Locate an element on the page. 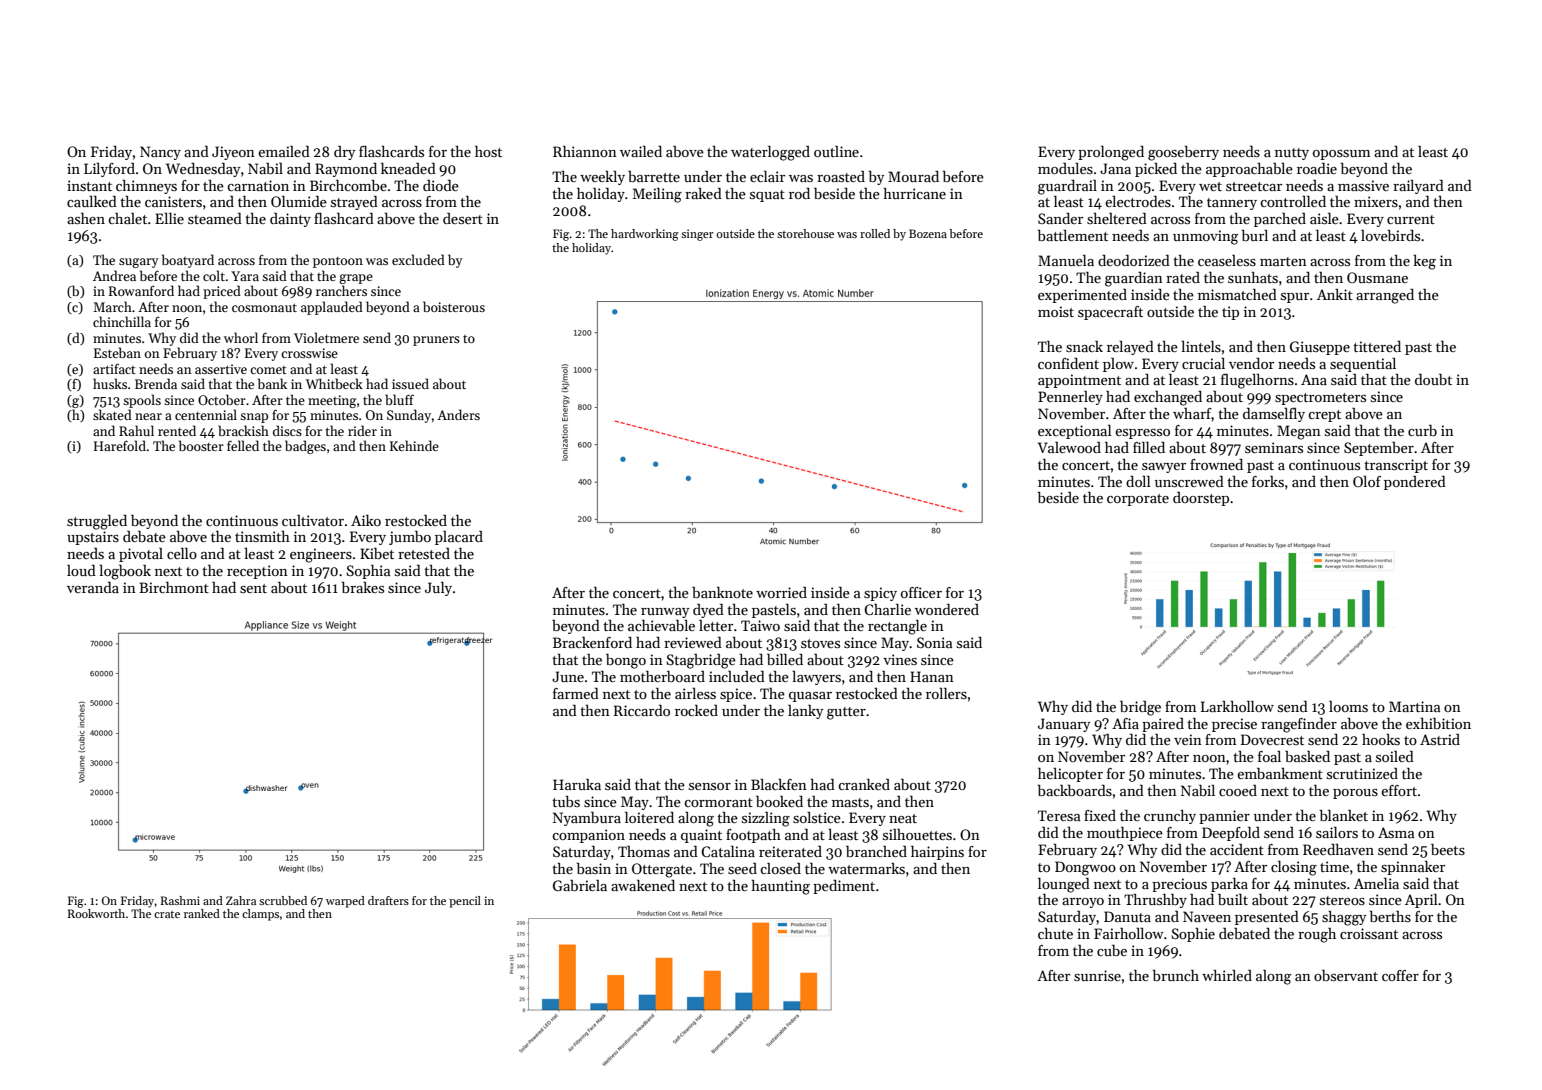 This document has height=1090, width=1542. Nancy is located at coordinates (160, 153).
